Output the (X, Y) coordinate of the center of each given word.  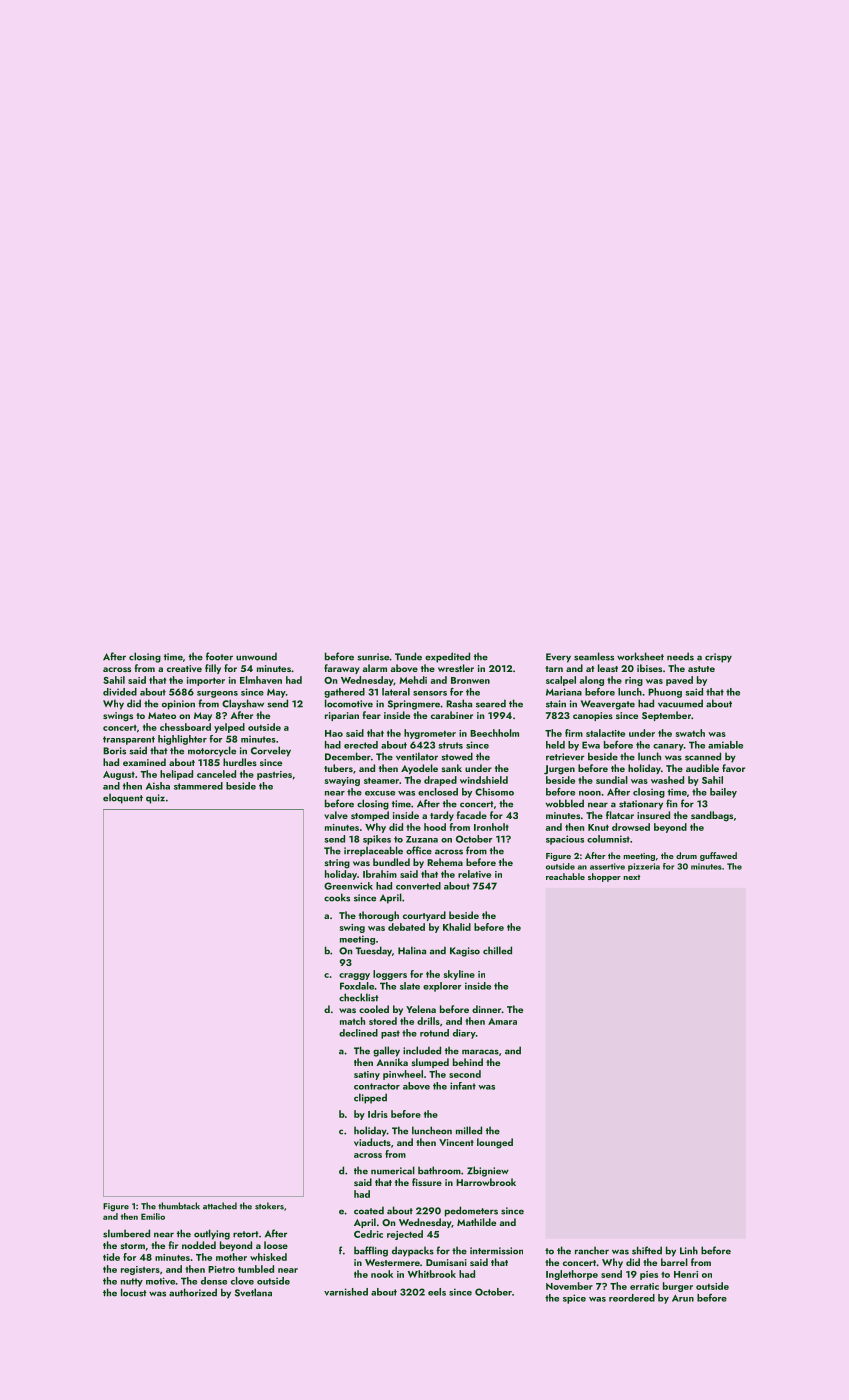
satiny (367, 1075)
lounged (495, 1143)
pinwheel (403, 1075)
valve (336, 815)
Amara (502, 1021)
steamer (381, 780)
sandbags (712, 816)
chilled (497, 950)
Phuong (665, 693)
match (352, 1021)
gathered (344, 693)
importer (206, 681)
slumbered (126, 1233)
